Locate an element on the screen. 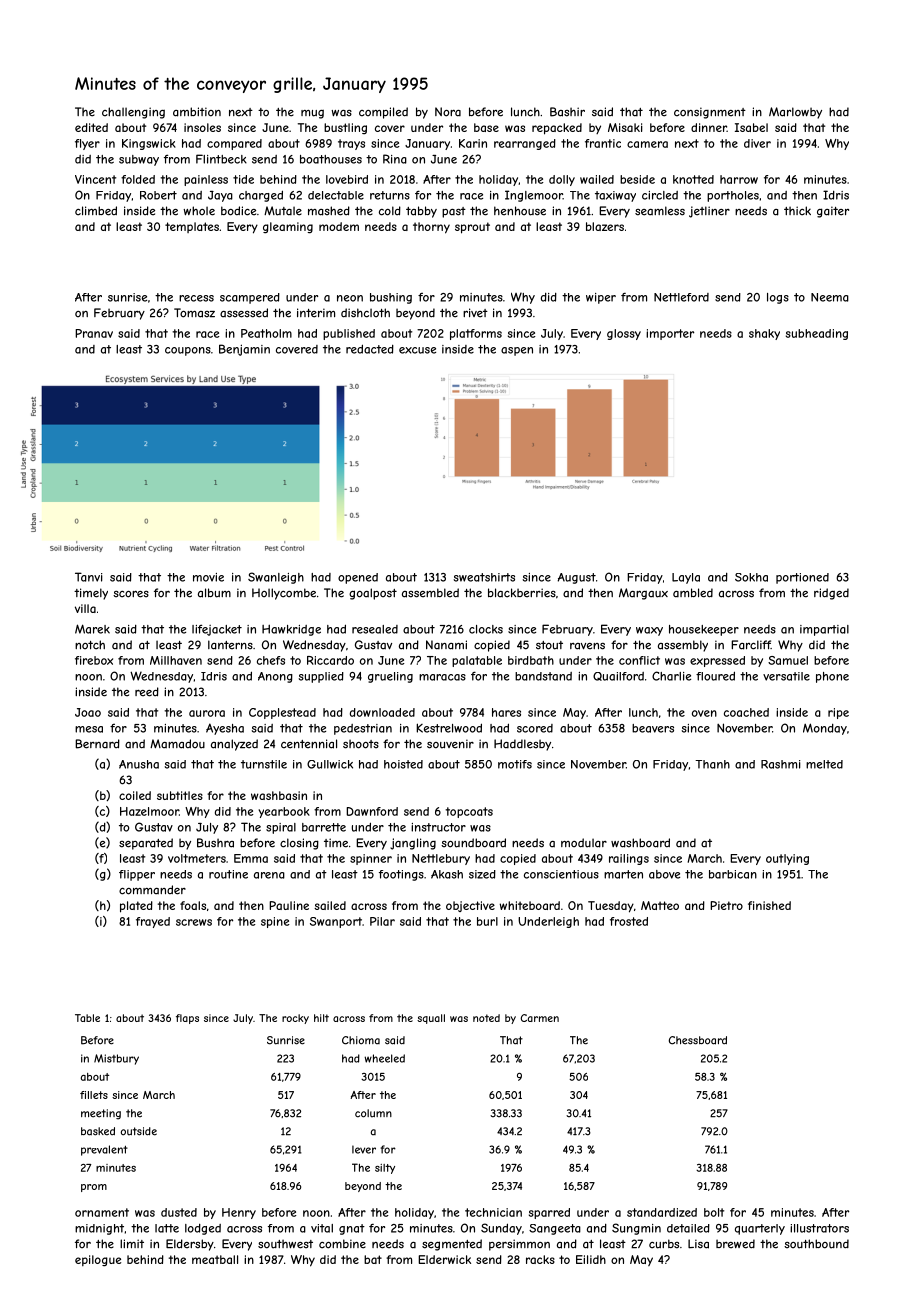  Bashir is located at coordinates (567, 112).
